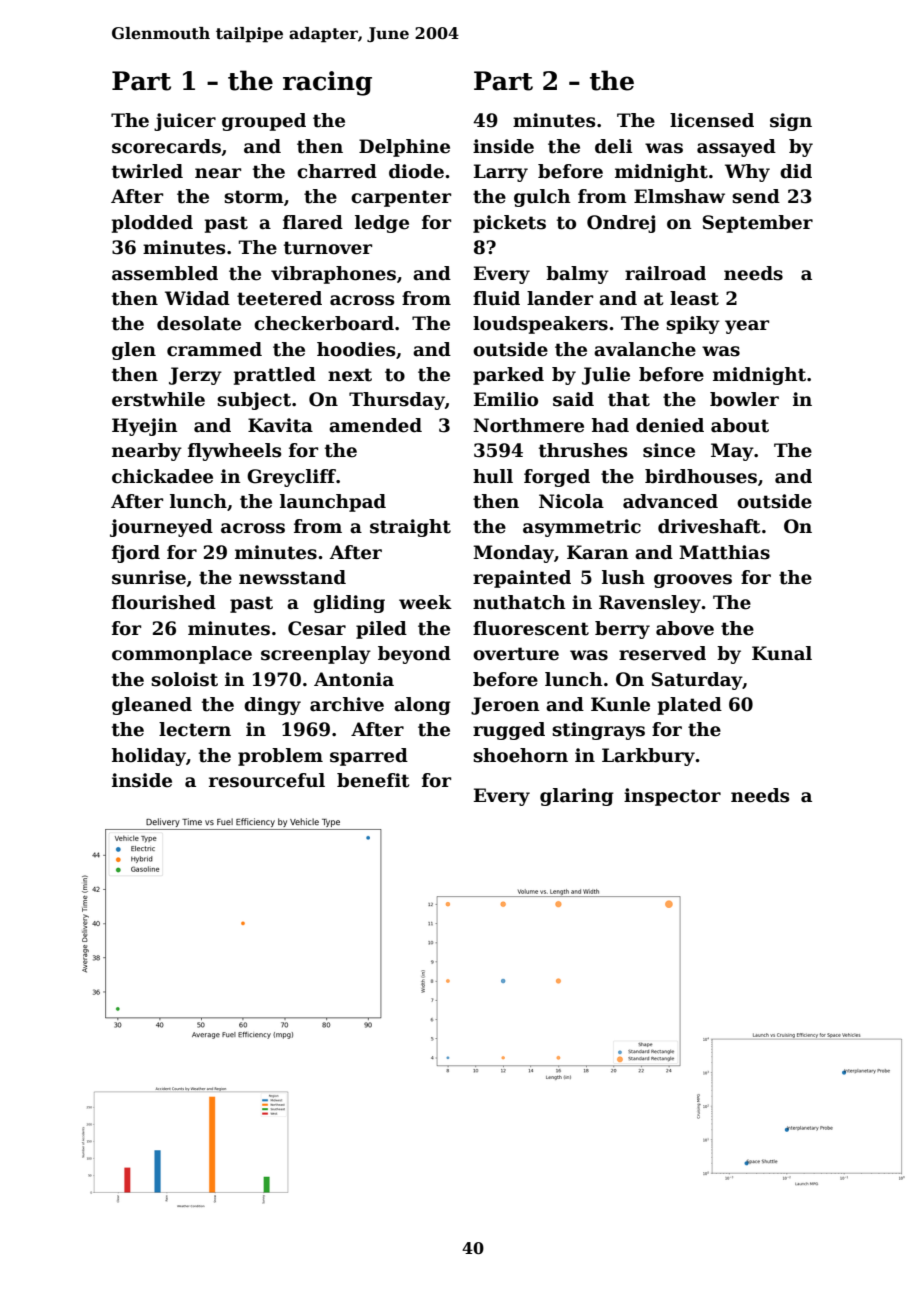 This image has height=1308, width=924. Describe the element at coordinates (693, 581) in the image. I see `grooves` at that location.
